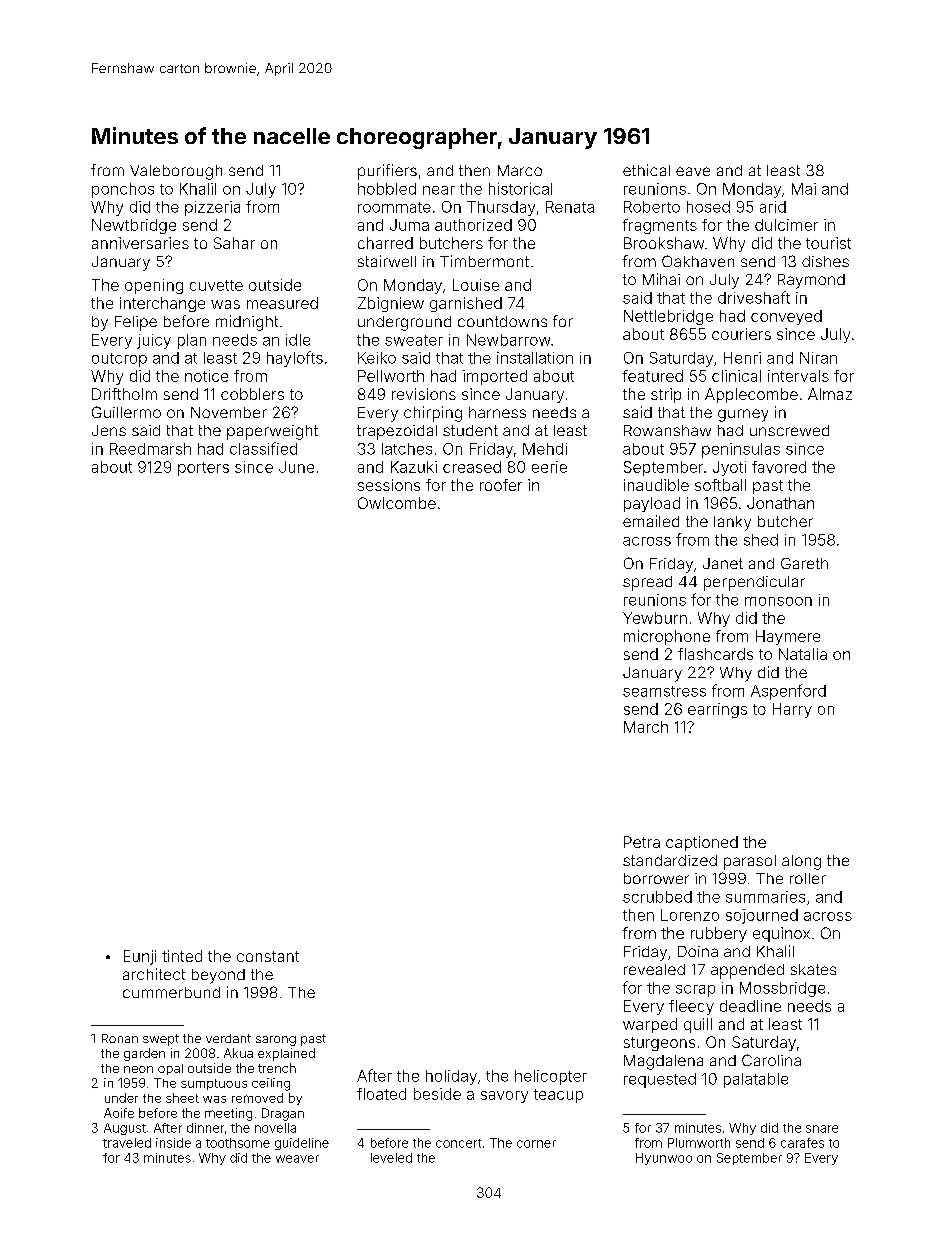  Describe the element at coordinates (212, 208) in the screenshot. I see `pizzeria` at that location.
